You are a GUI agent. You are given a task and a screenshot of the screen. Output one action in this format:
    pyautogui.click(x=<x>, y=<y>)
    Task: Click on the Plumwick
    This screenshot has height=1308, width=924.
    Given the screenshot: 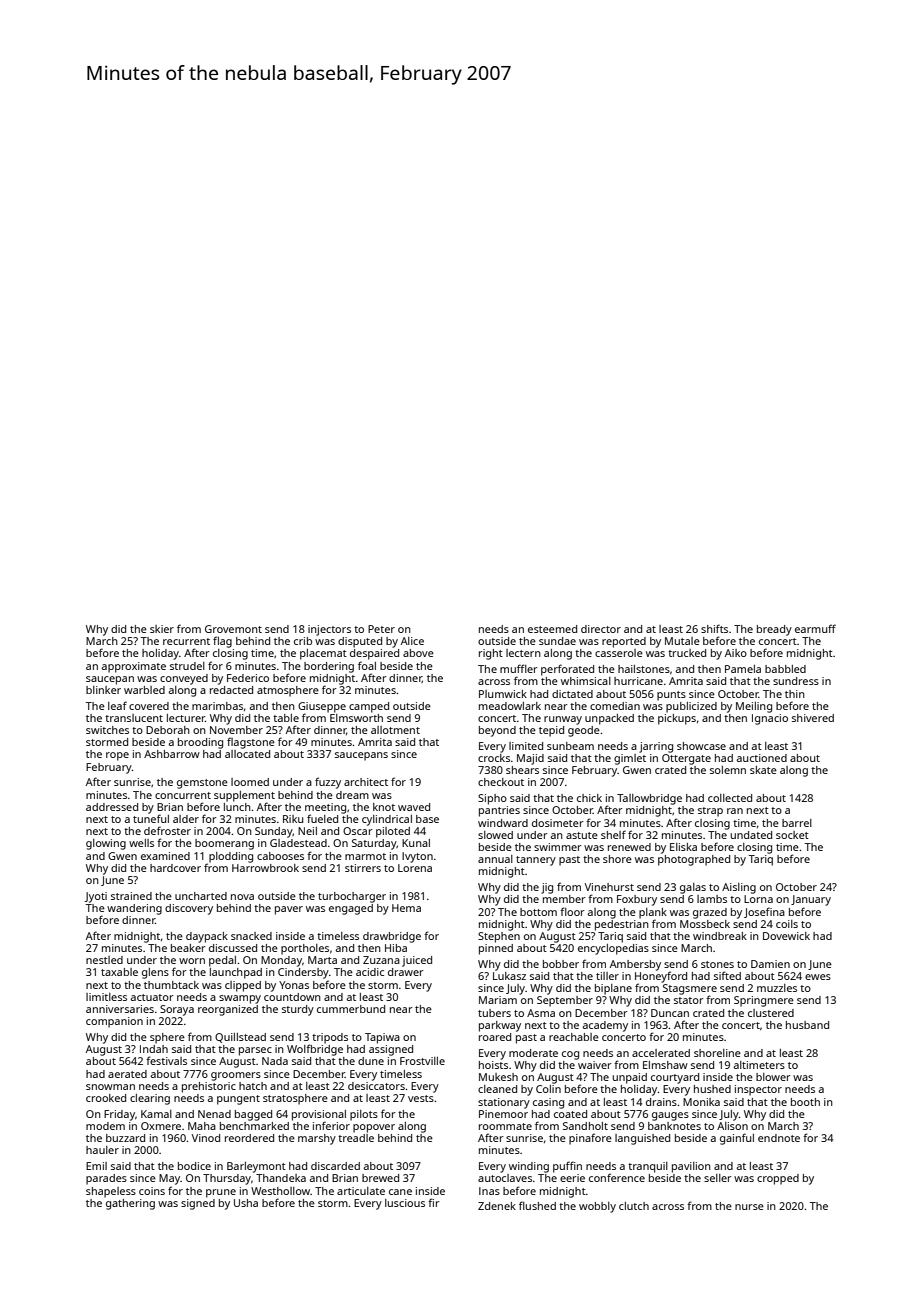 What is the action you would take?
    pyautogui.click(x=503, y=694)
